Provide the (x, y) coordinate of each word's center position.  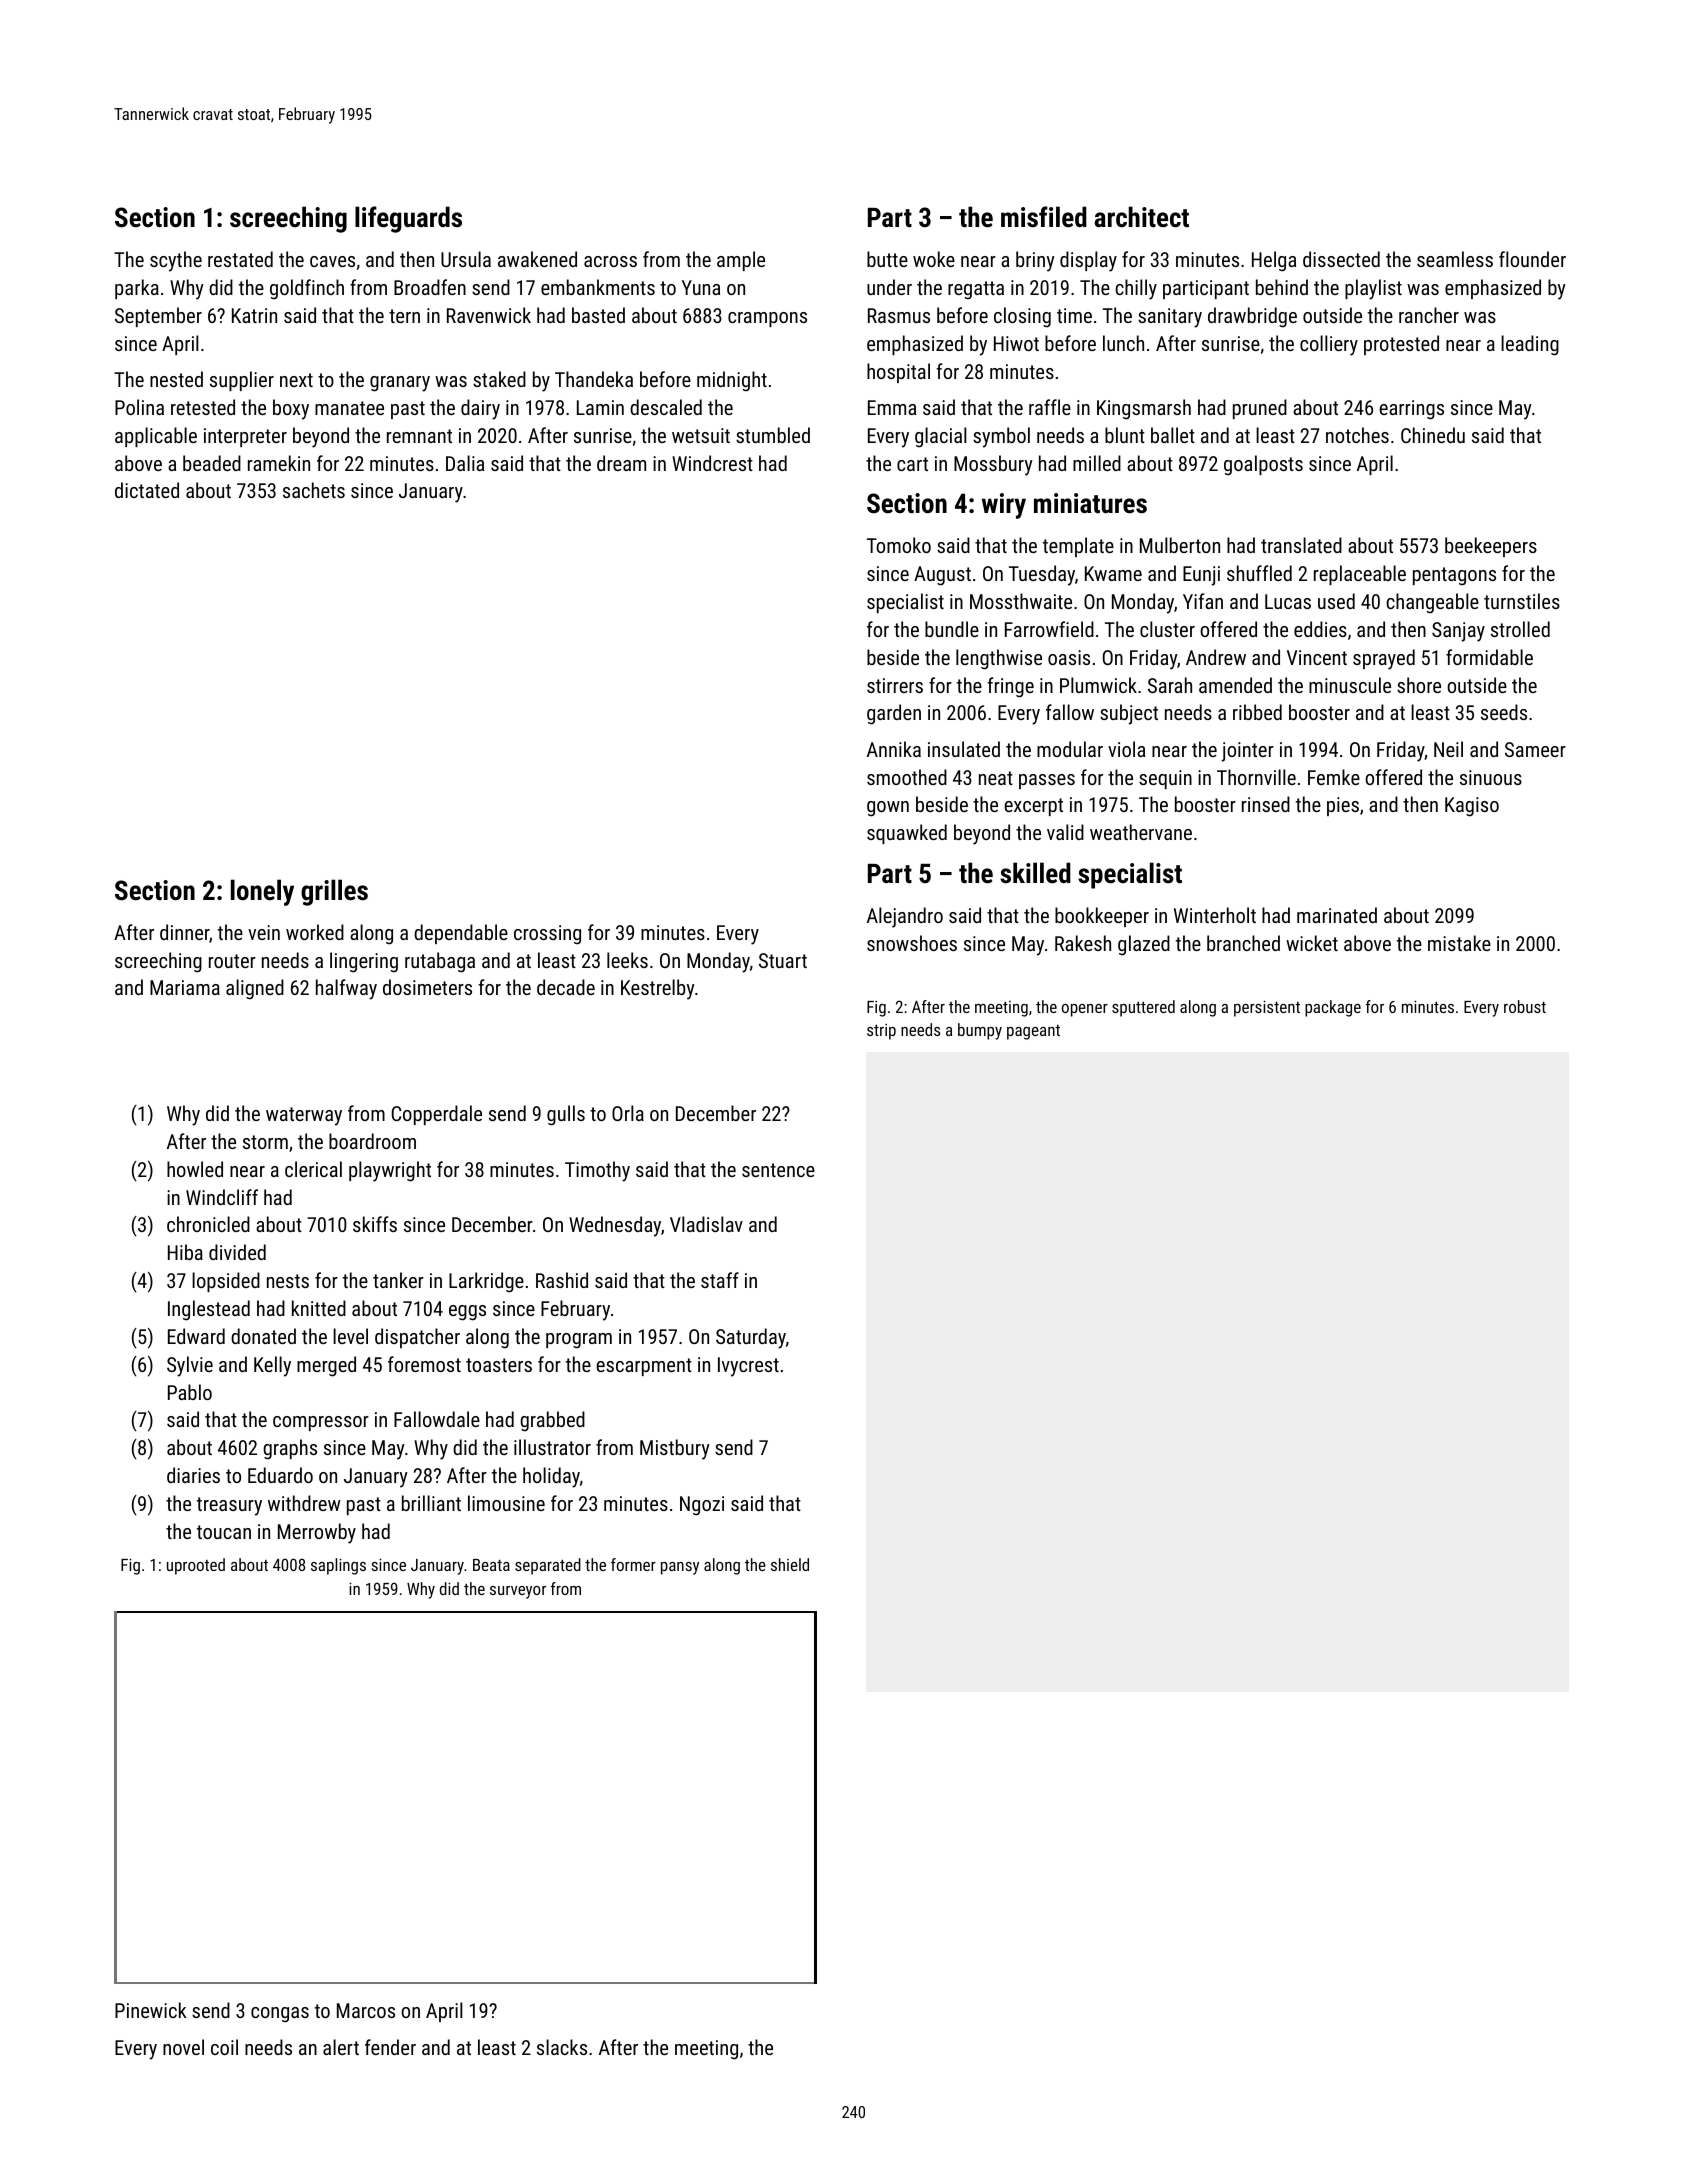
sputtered (1143, 1008)
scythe (176, 261)
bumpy (980, 1031)
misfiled (1044, 217)
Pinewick (151, 2010)
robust (1525, 1006)
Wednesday (615, 1226)
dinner (184, 932)
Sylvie (190, 1366)
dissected (1341, 259)
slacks (562, 2047)
